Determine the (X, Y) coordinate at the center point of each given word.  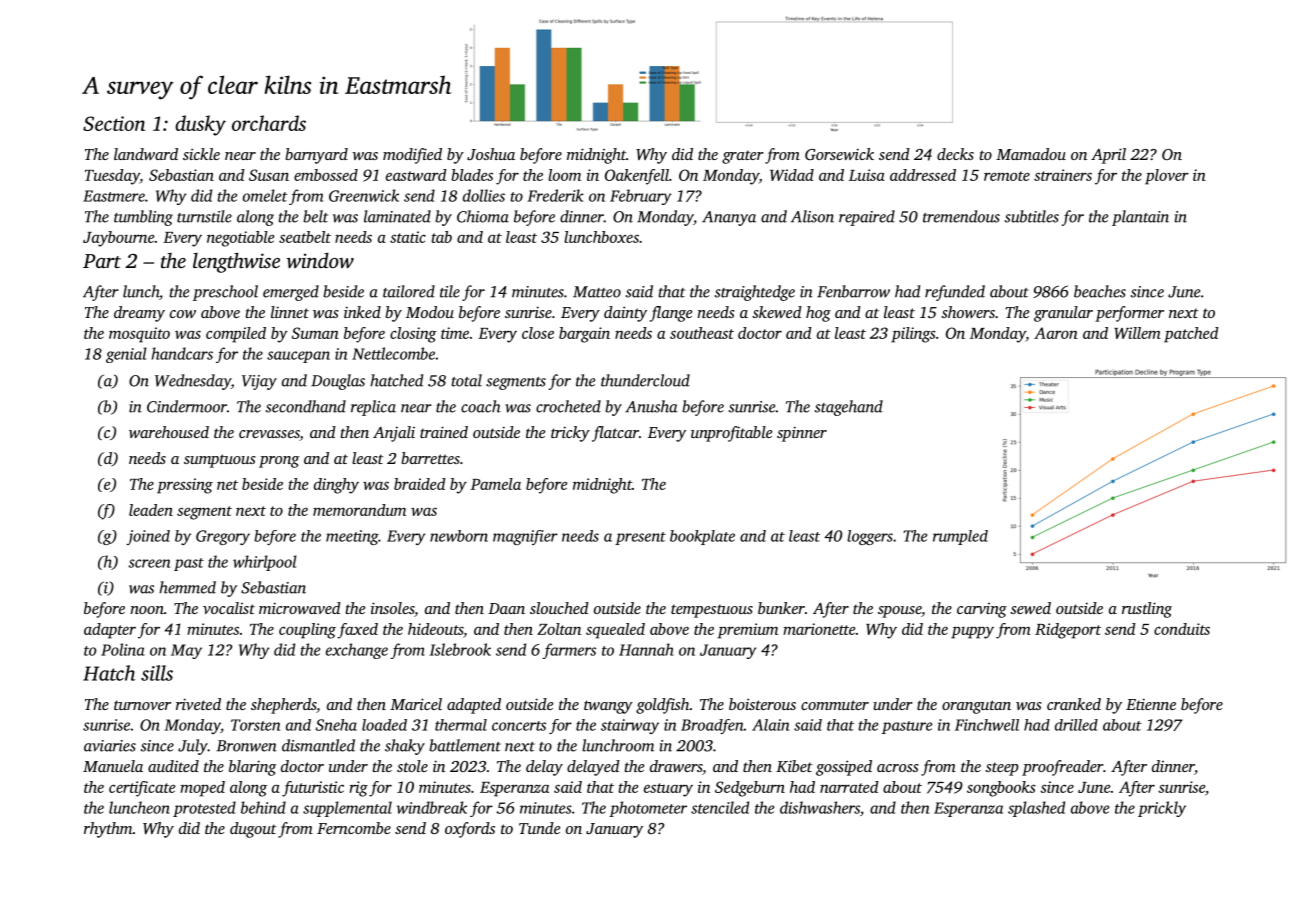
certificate (142, 789)
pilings (913, 335)
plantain (1140, 218)
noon (147, 610)
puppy (972, 632)
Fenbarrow (853, 291)
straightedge (755, 293)
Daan (506, 608)
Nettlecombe (393, 353)
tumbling (143, 218)
